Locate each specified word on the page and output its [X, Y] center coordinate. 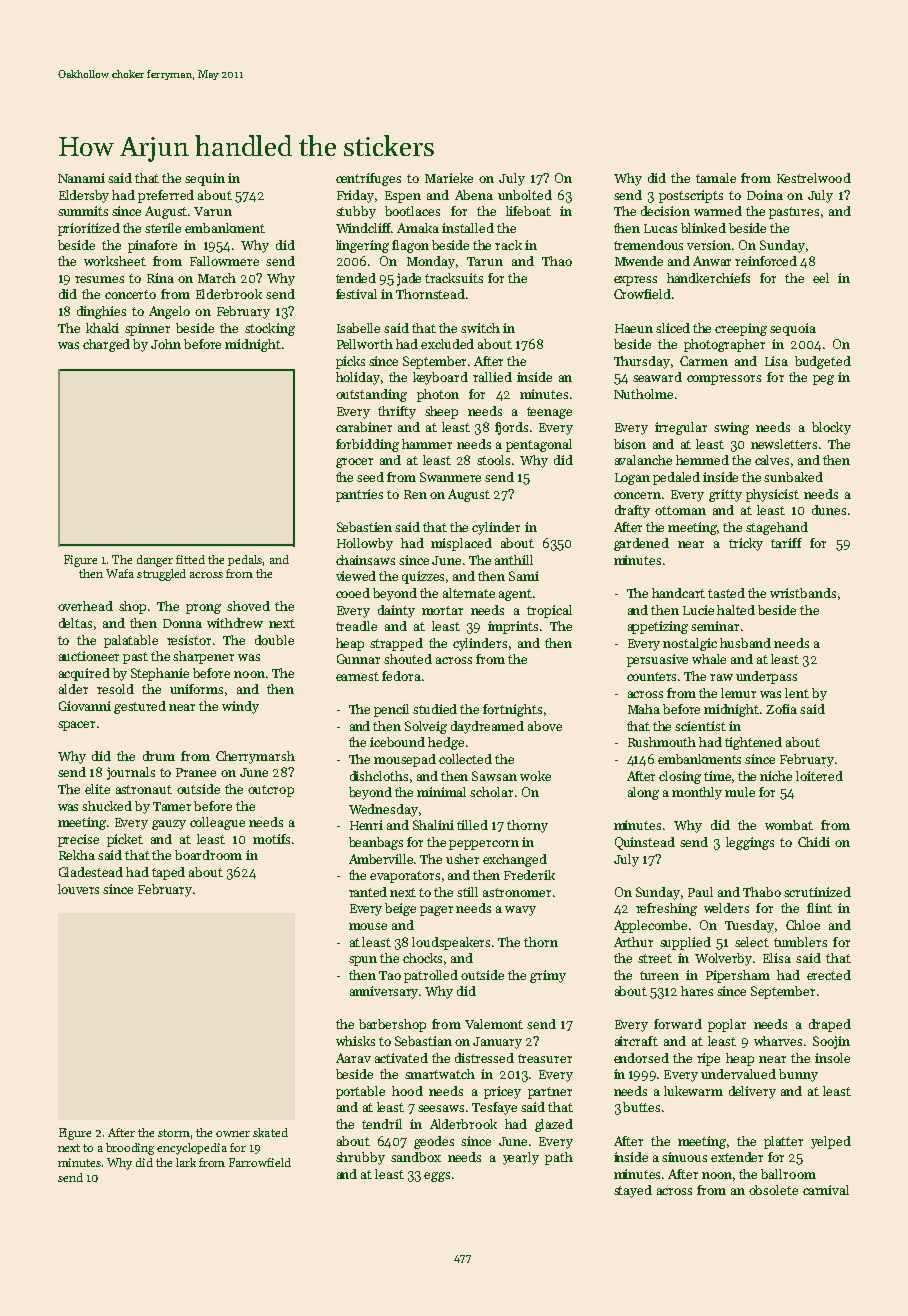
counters [651, 676]
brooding [130, 1149]
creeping [741, 329]
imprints [513, 627]
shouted [408, 659]
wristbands [803, 593]
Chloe [803, 925]
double [274, 640]
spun [363, 961]
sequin [205, 179]
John [166, 344]
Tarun [485, 261]
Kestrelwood [814, 178]
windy [240, 707]
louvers [78, 889]
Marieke [449, 178]
